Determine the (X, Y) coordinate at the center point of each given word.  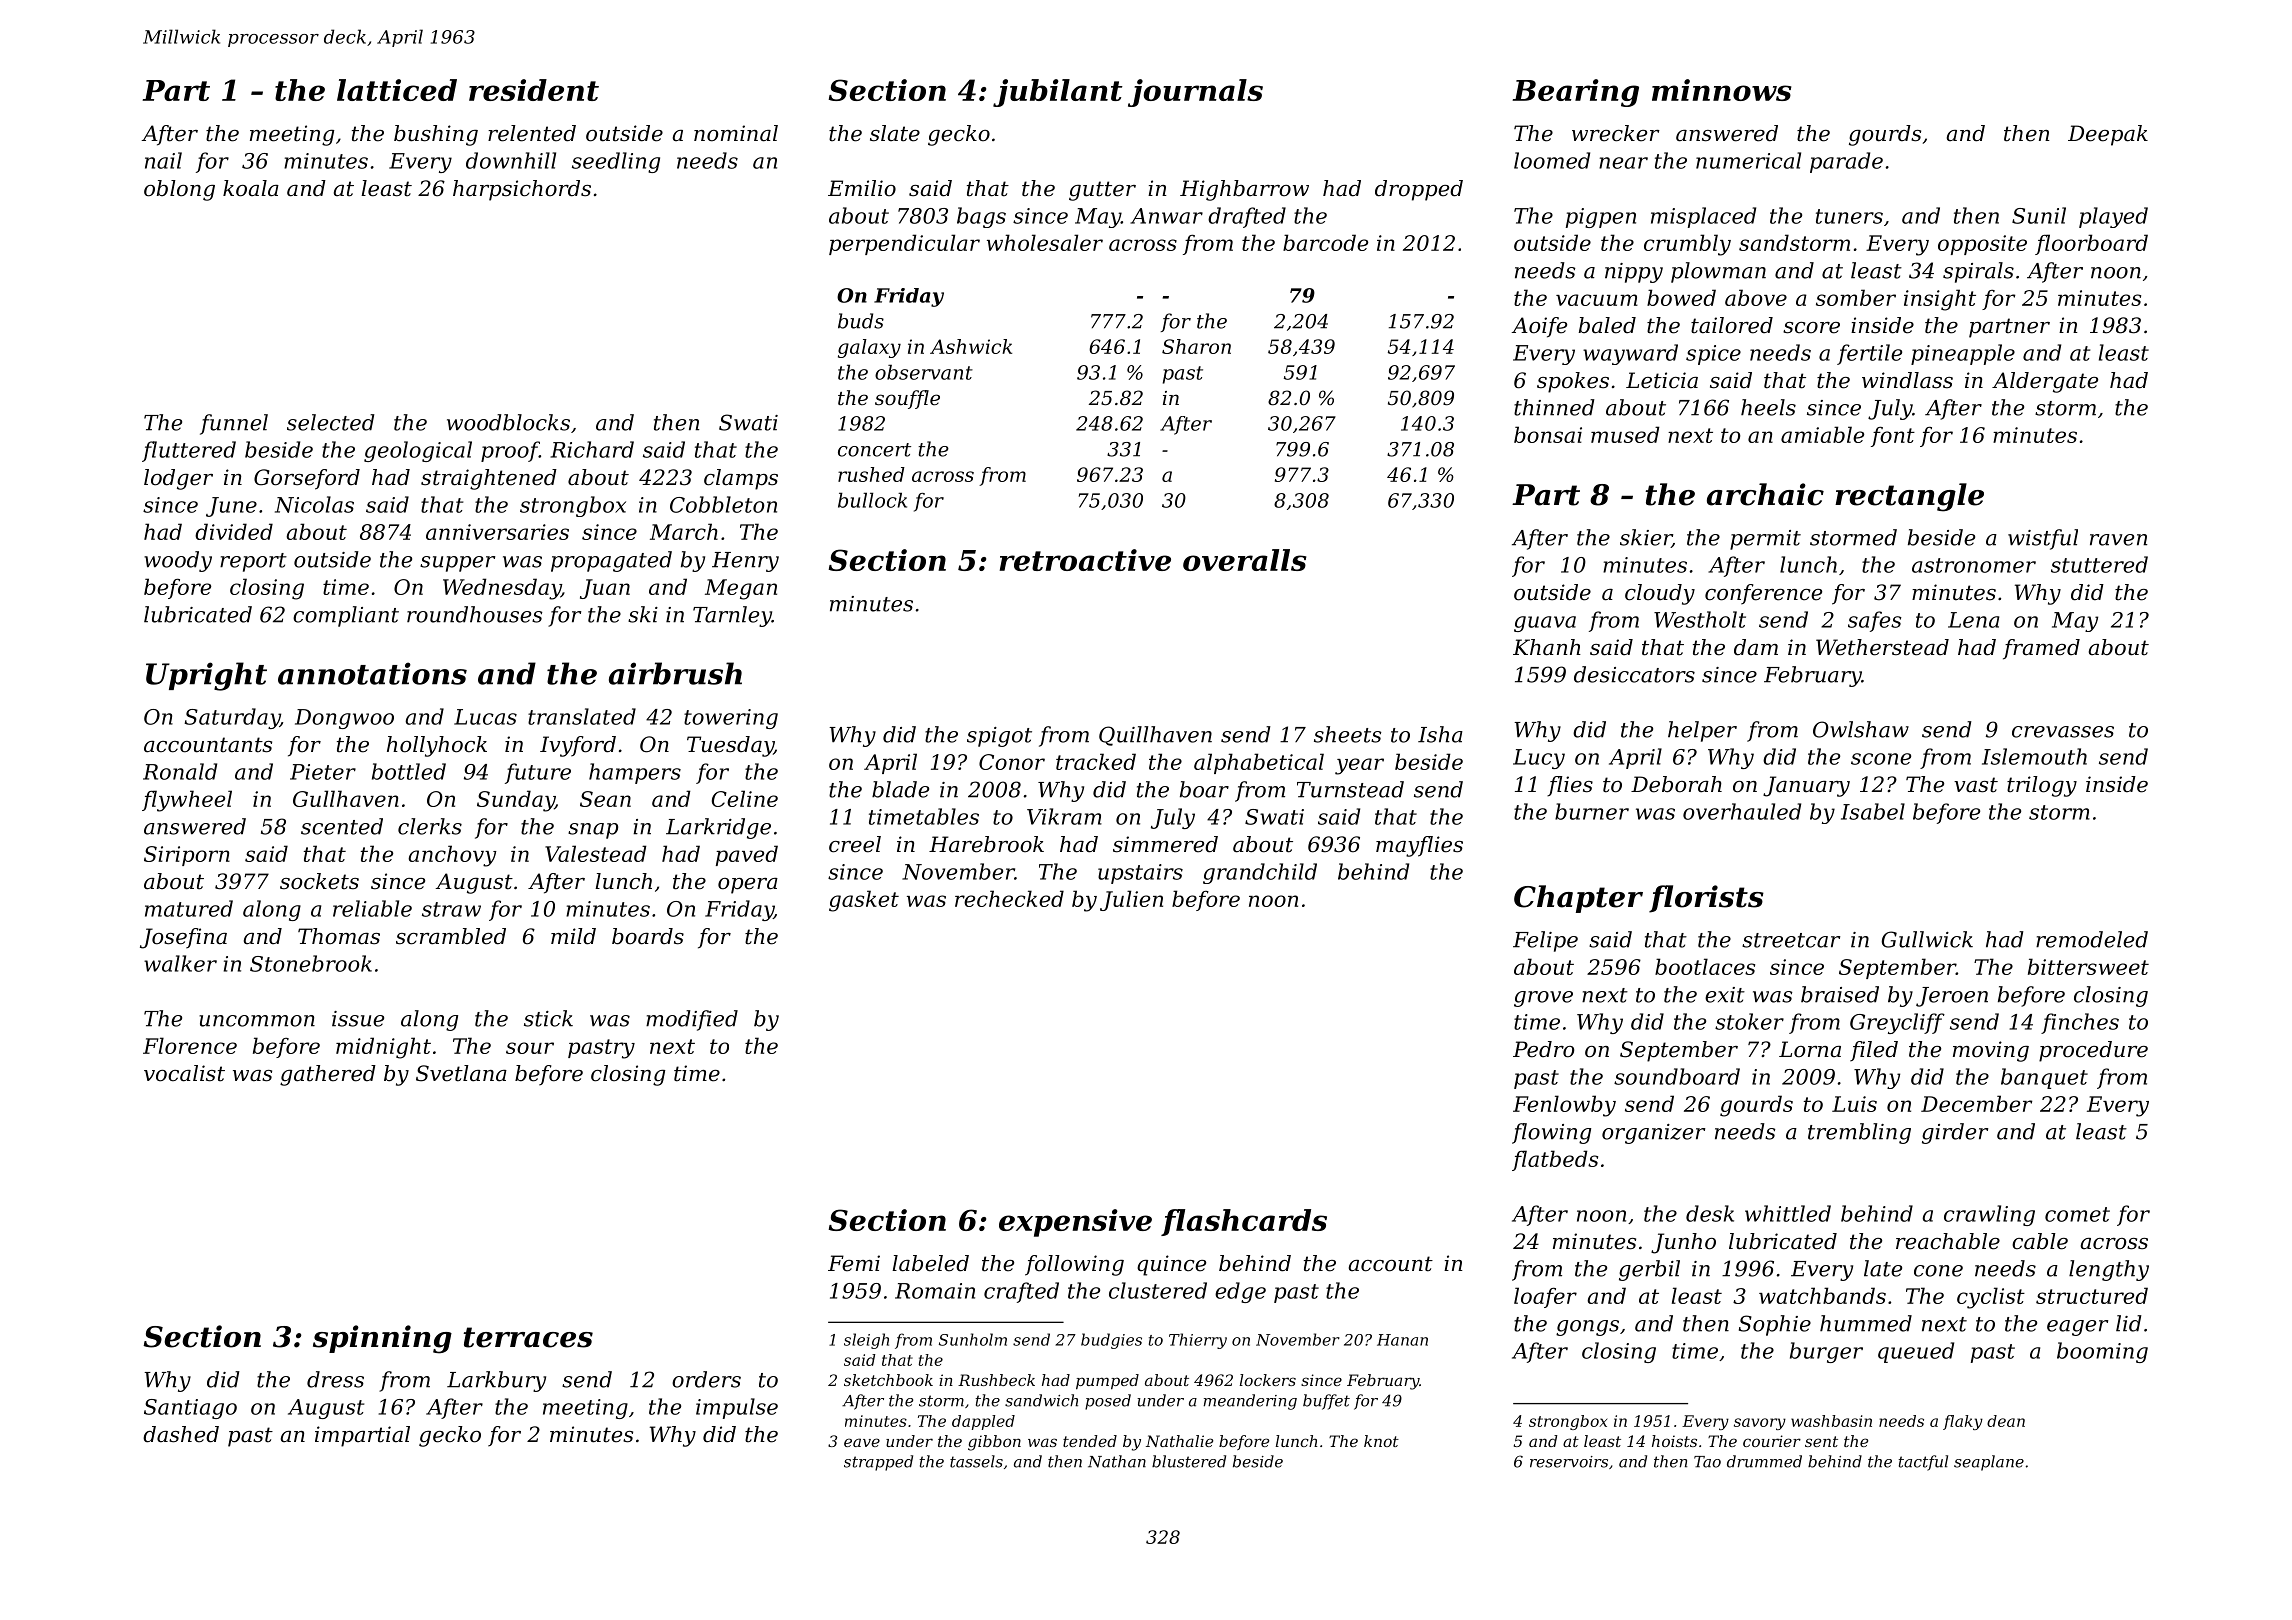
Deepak (2108, 135)
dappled (983, 1422)
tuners (1849, 216)
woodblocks (508, 422)
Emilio (862, 188)
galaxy (869, 348)
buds (861, 321)
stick (548, 1018)
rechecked (1009, 898)
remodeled (2092, 939)
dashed (181, 1434)
